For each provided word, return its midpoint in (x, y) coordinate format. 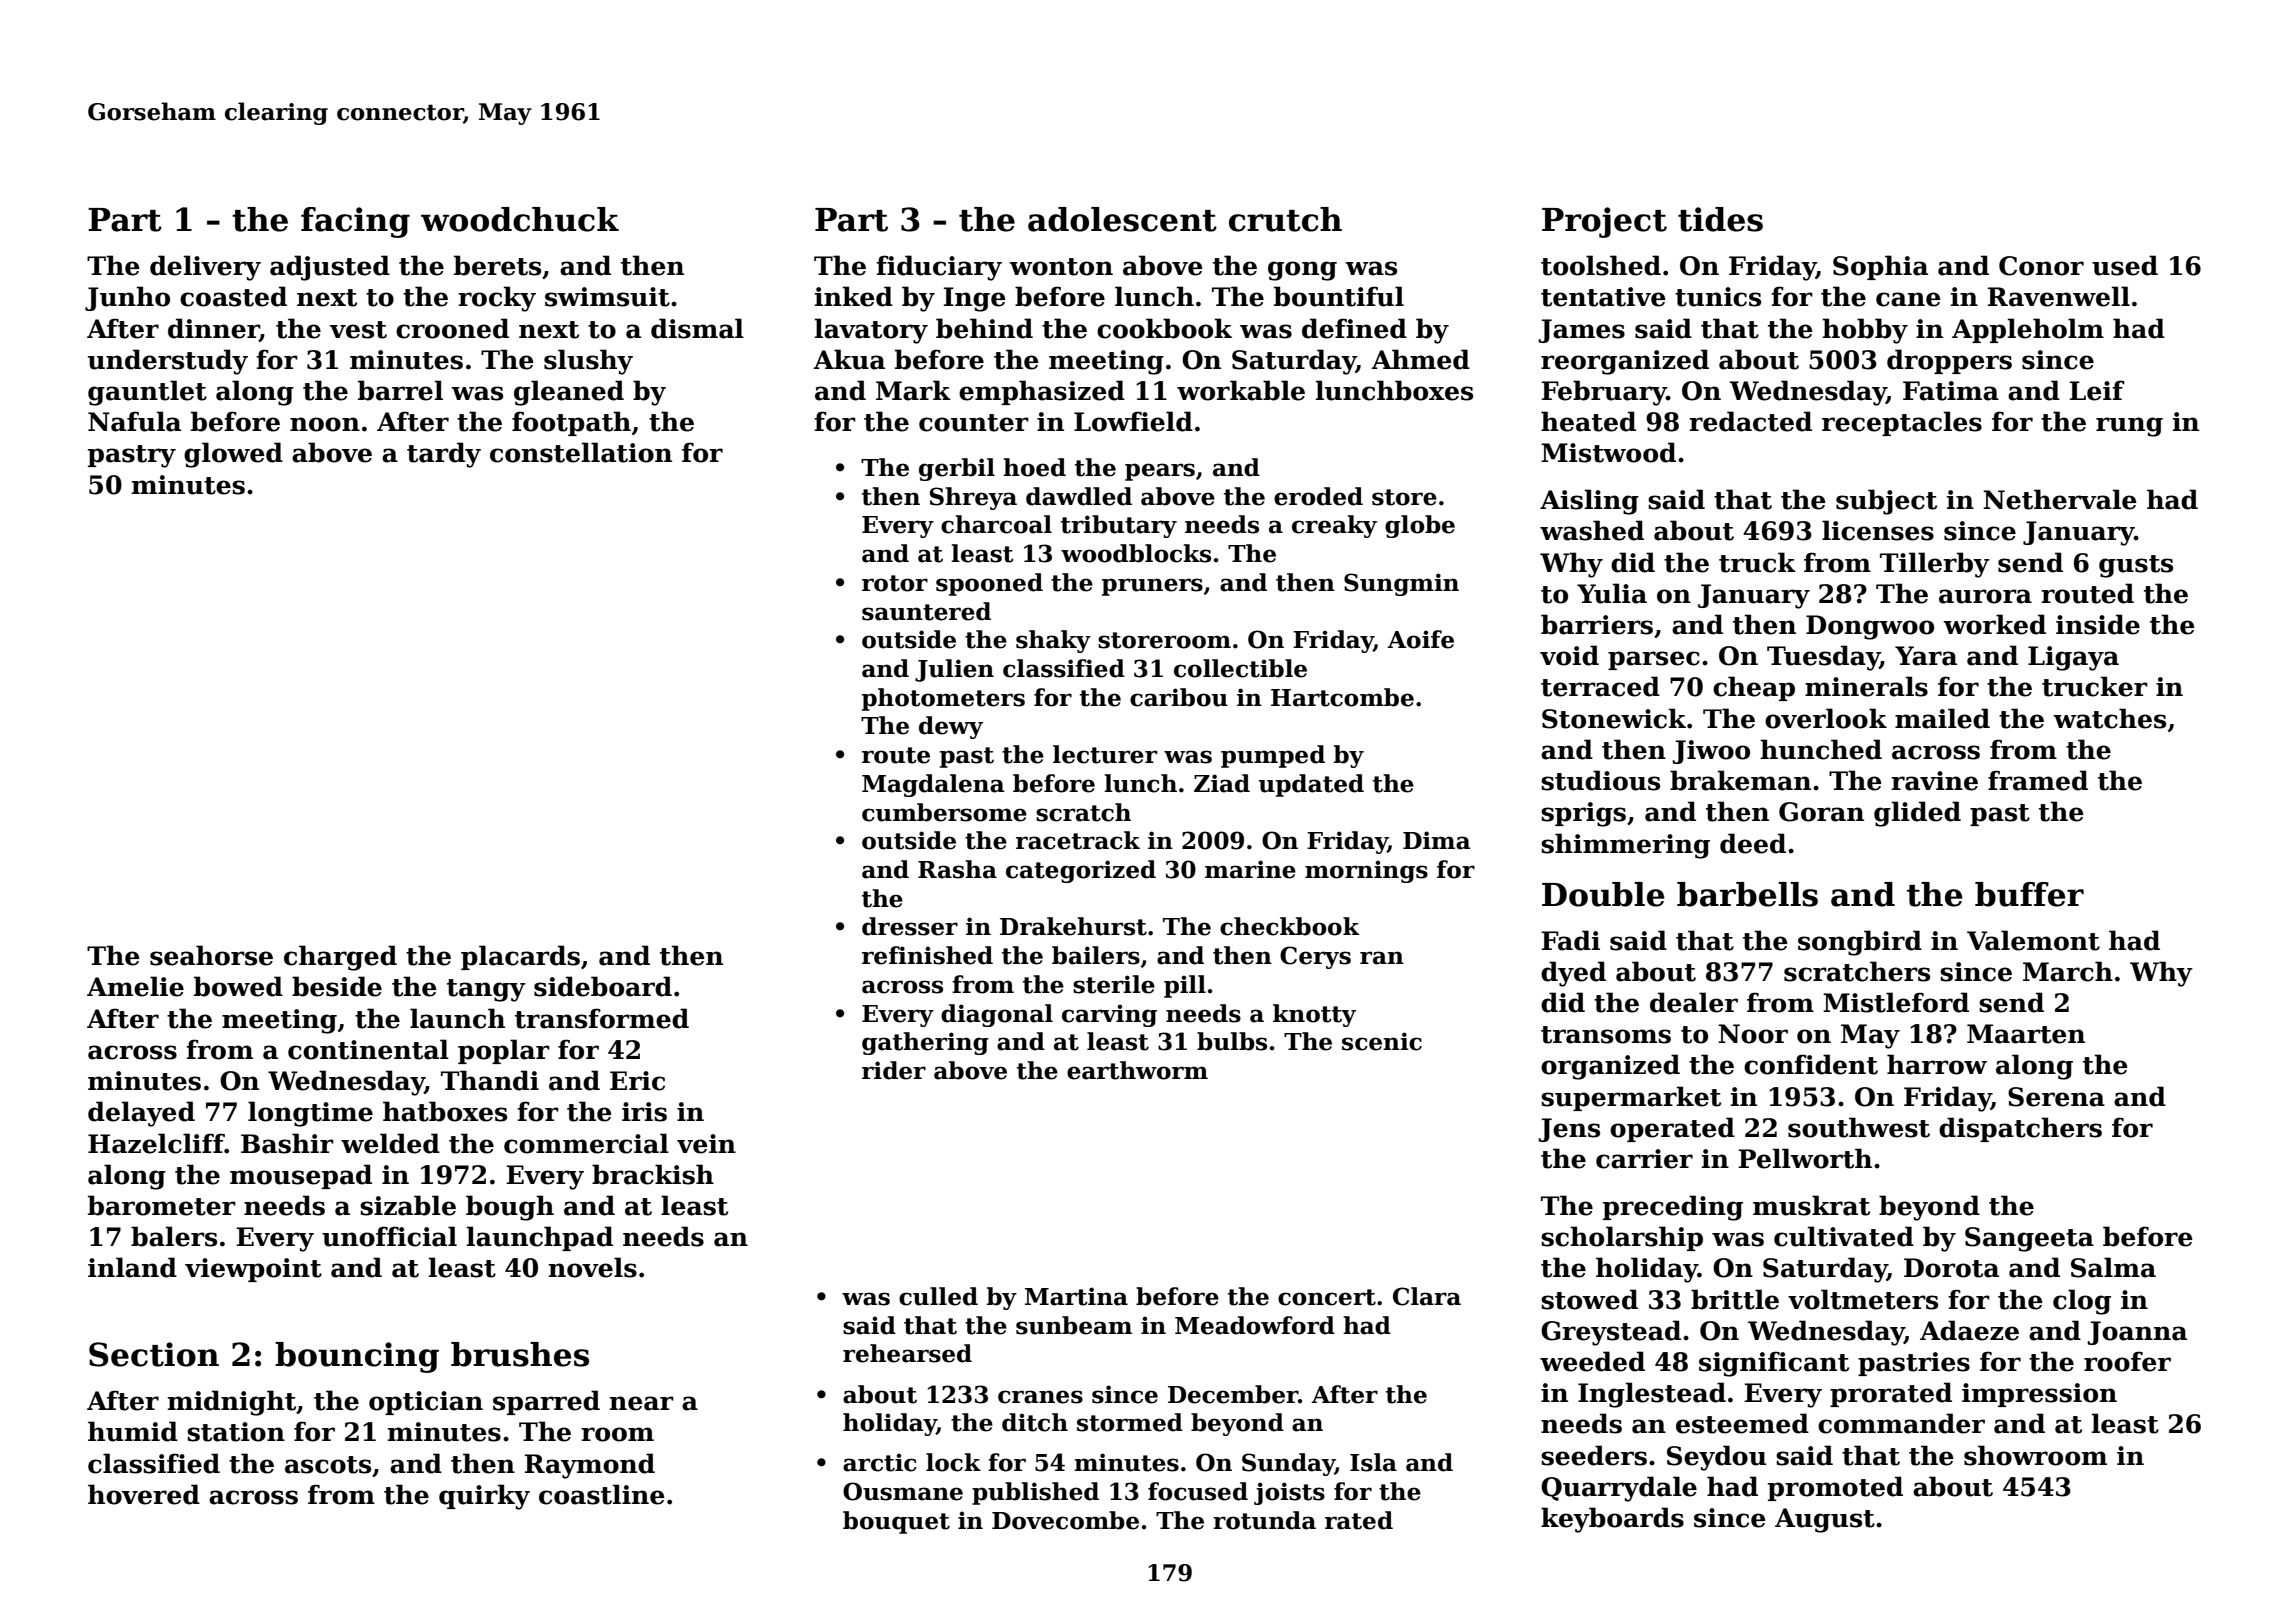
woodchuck (520, 219)
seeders (1594, 1455)
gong (1302, 271)
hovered (144, 1494)
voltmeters (1863, 1299)
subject (1886, 502)
